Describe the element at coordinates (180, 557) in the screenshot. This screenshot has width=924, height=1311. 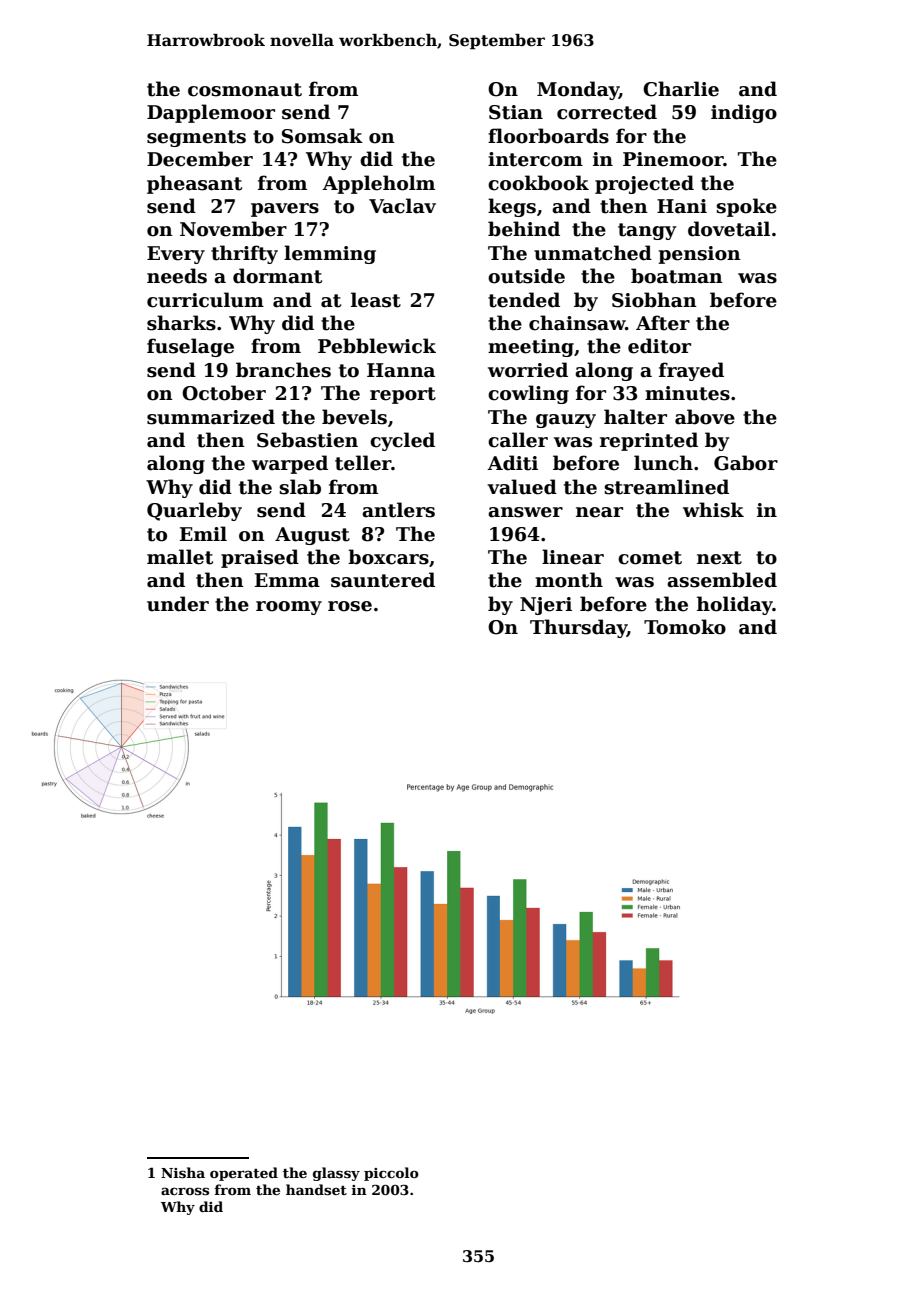
I see `mallet` at that location.
